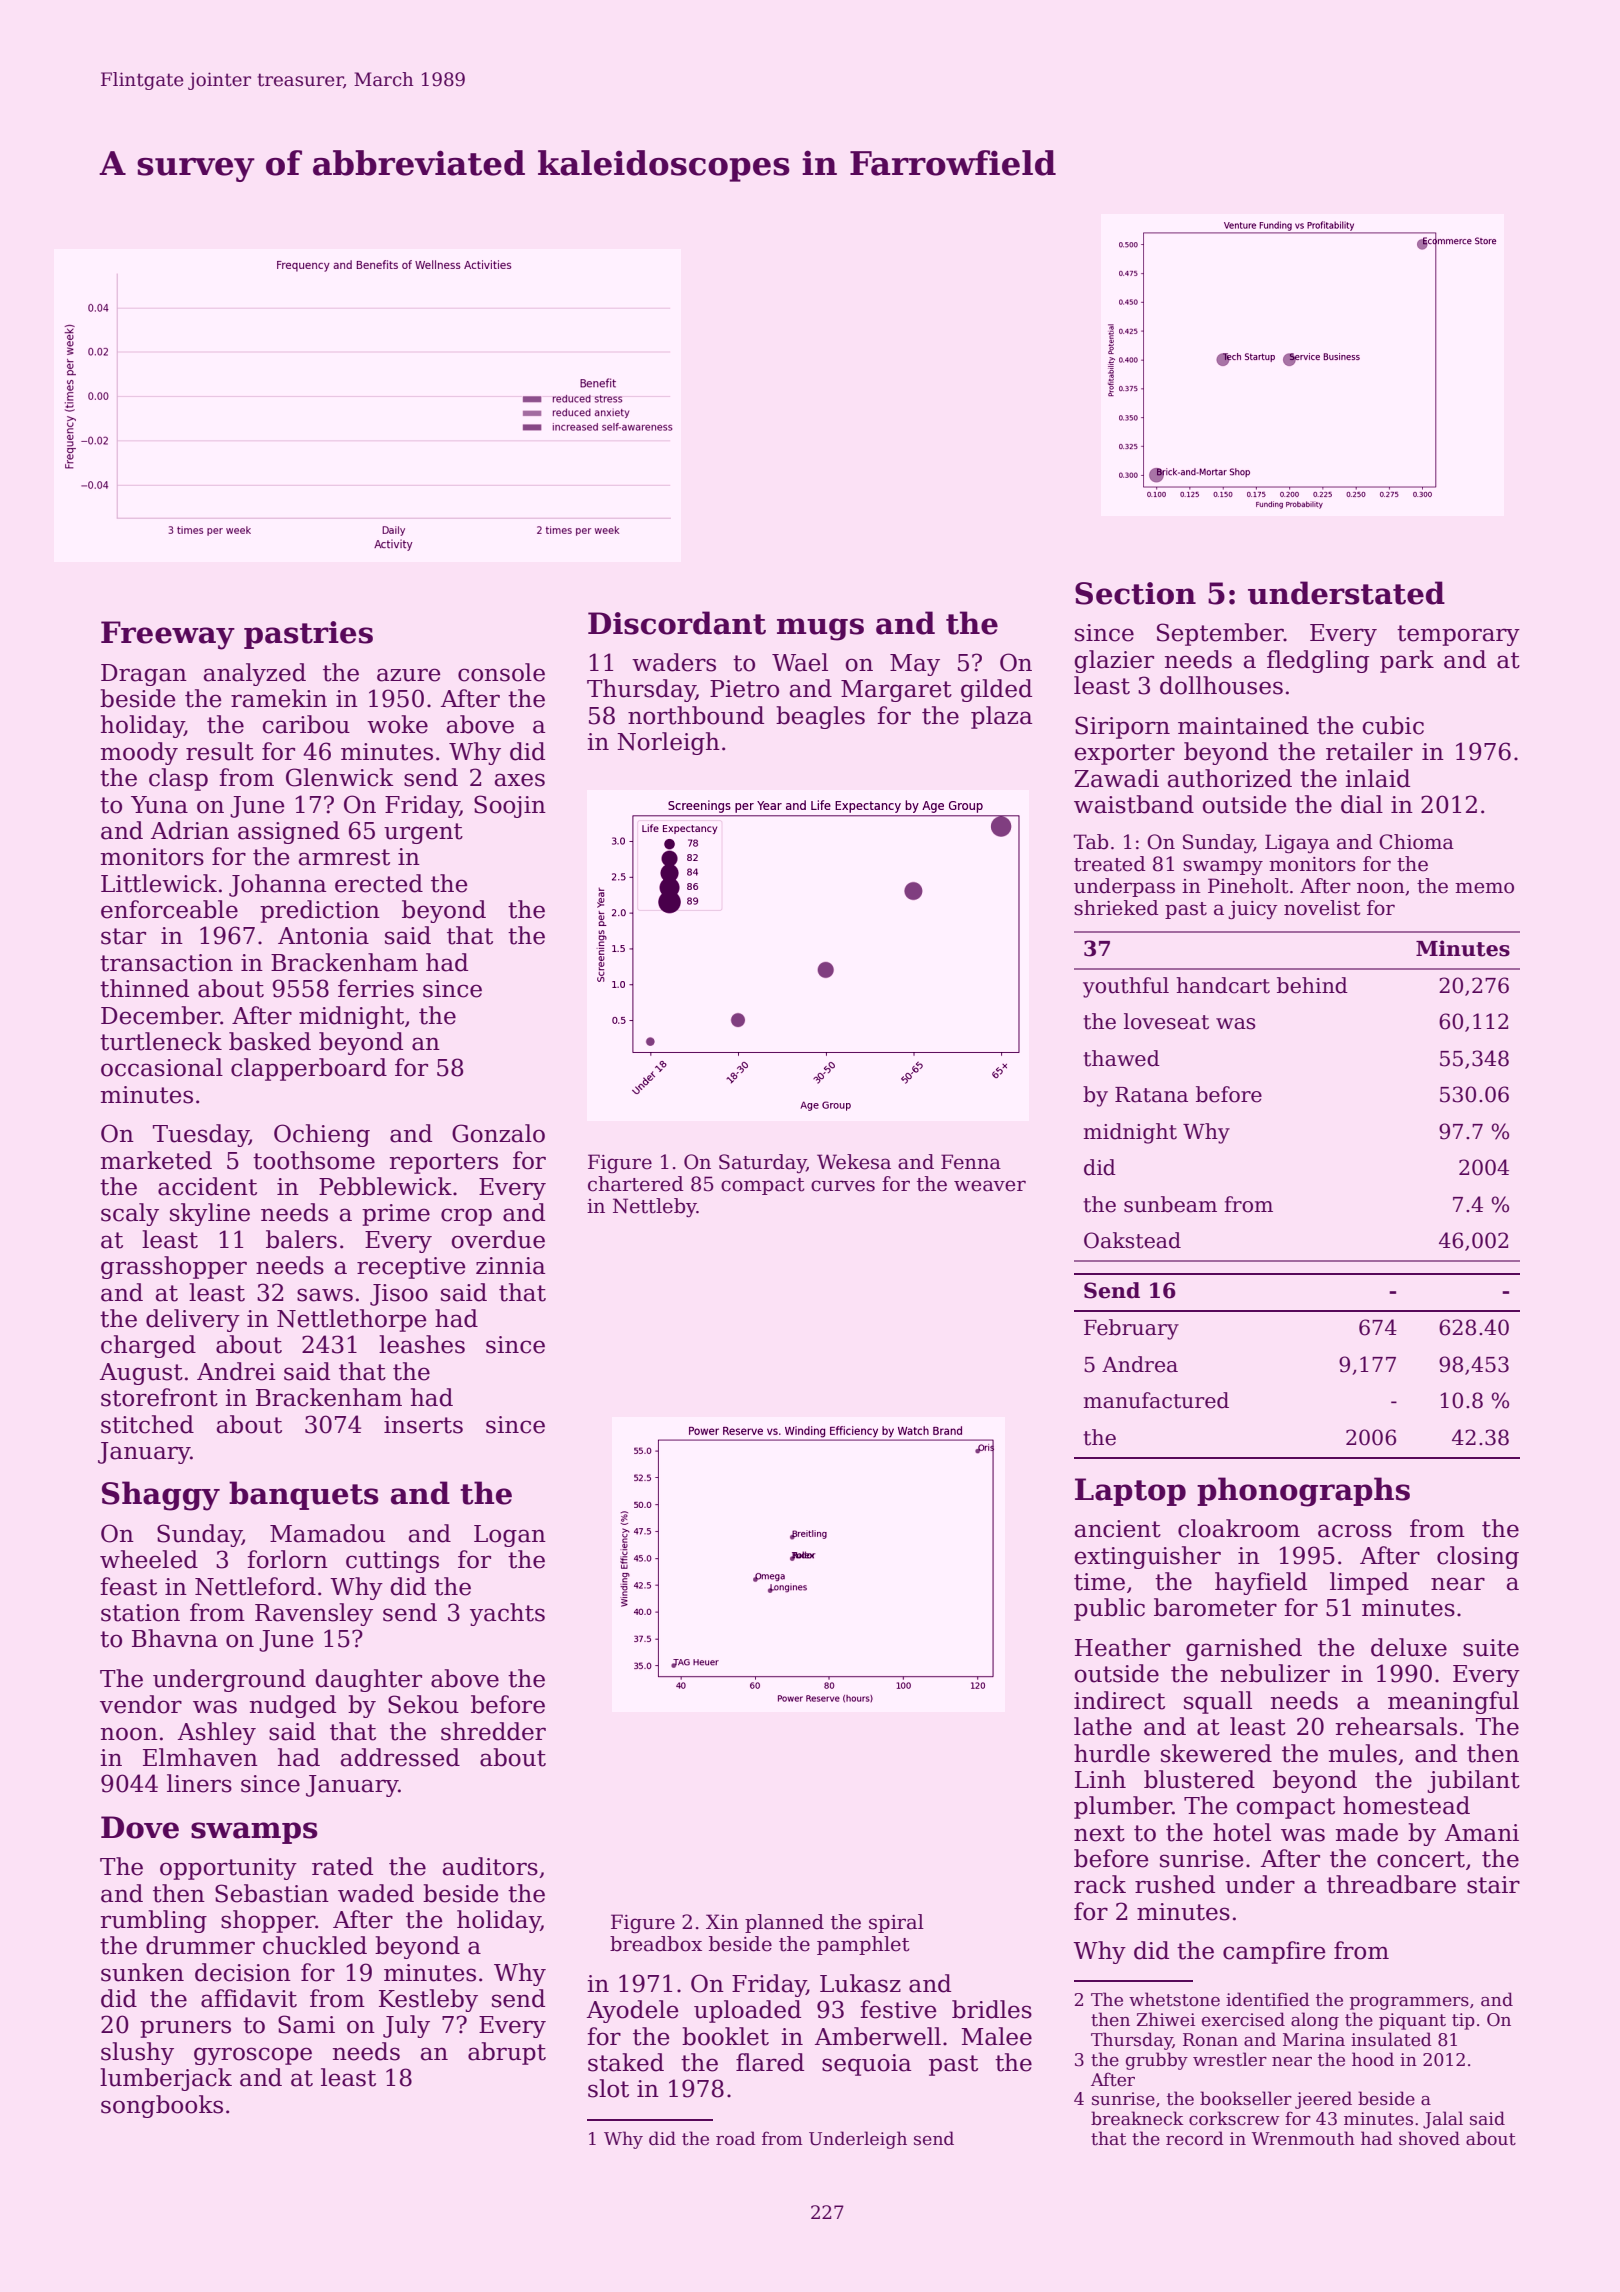  I want to click on analyzed, so click(255, 674).
